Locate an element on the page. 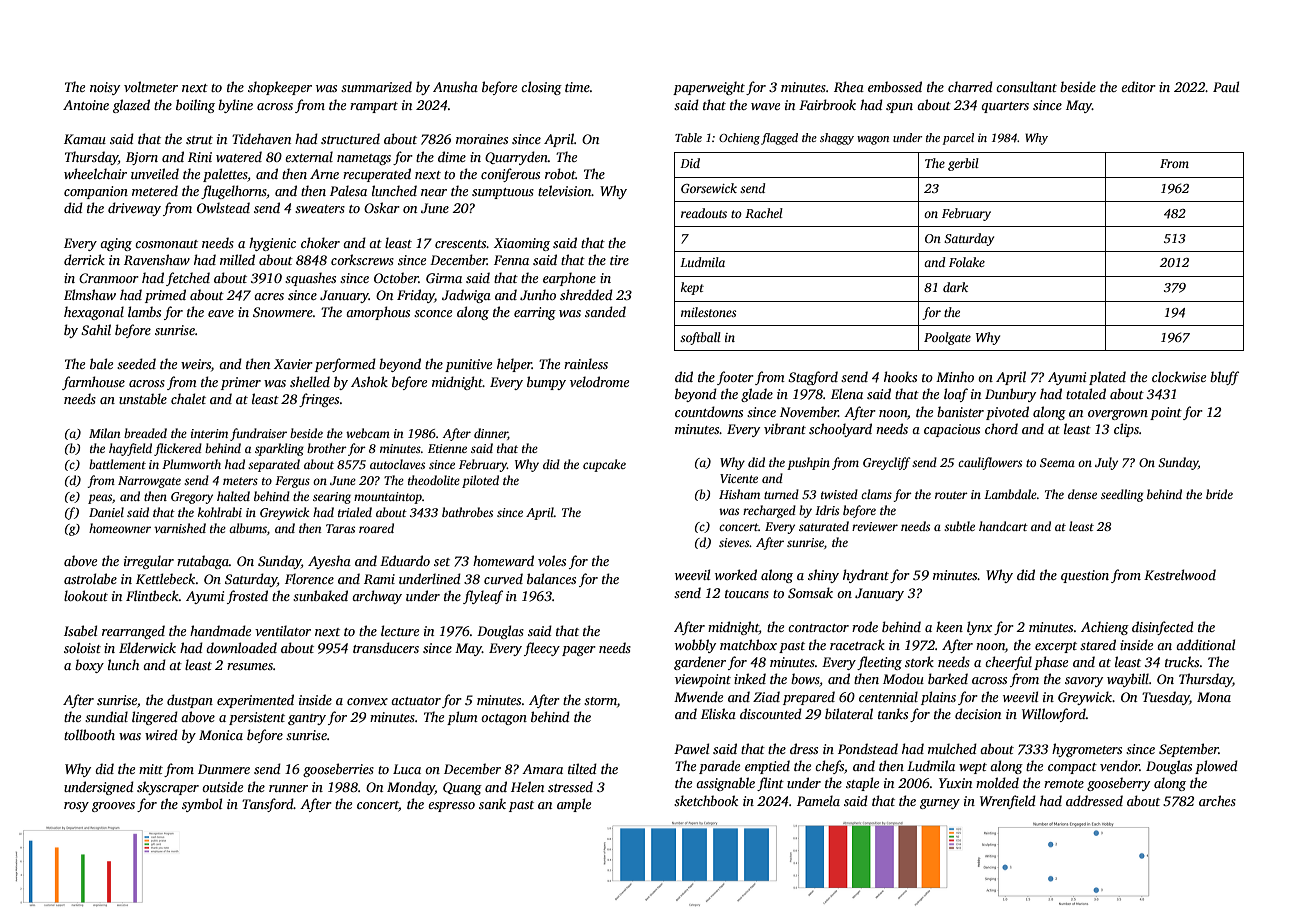 This document has height=924, width=1308. moraines is located at coordinates (482, 139).
